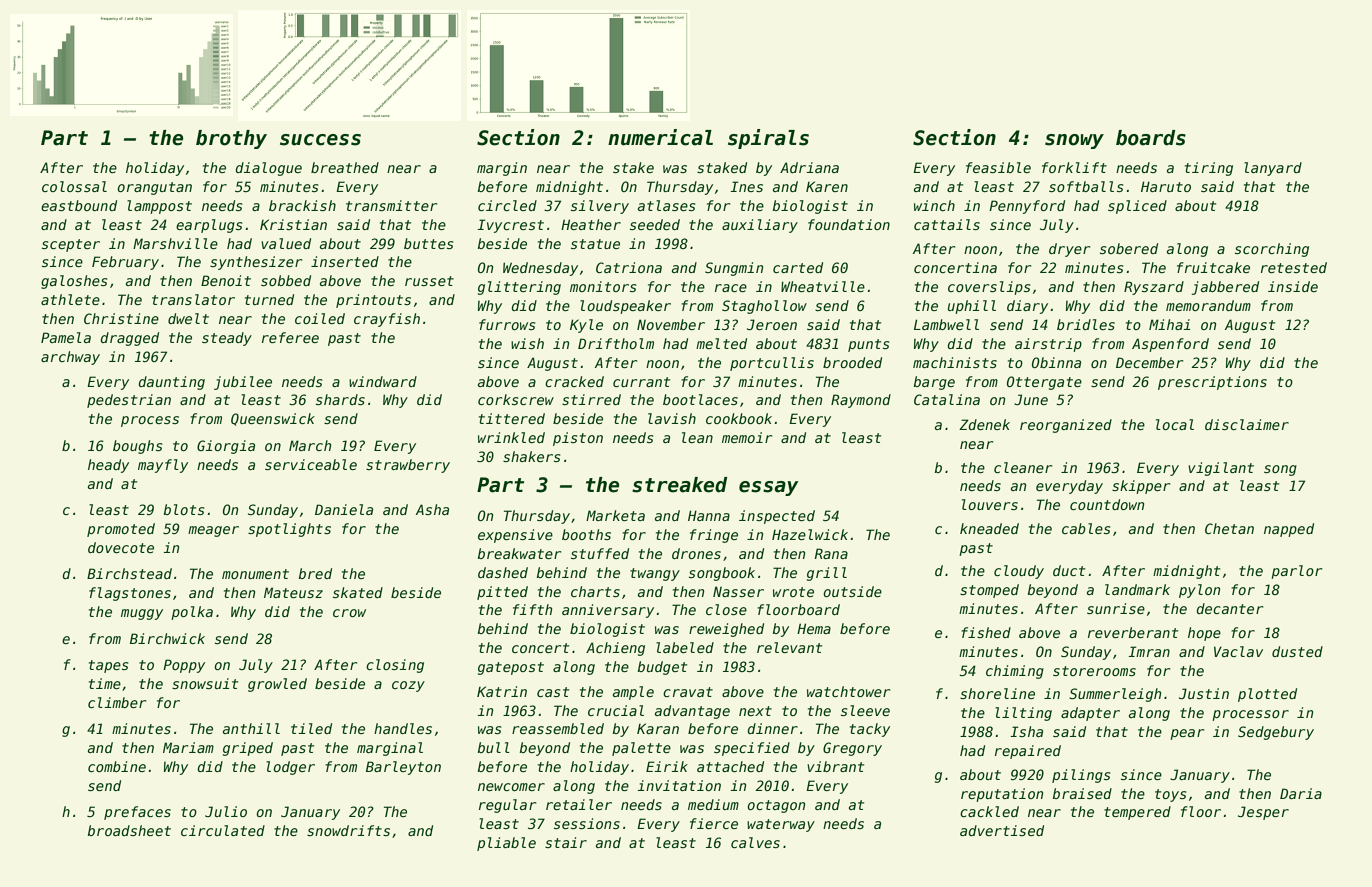 Image resolution: width=1372 pixels, height=887 pixels. I want to click on calves, so click(755, 842).
